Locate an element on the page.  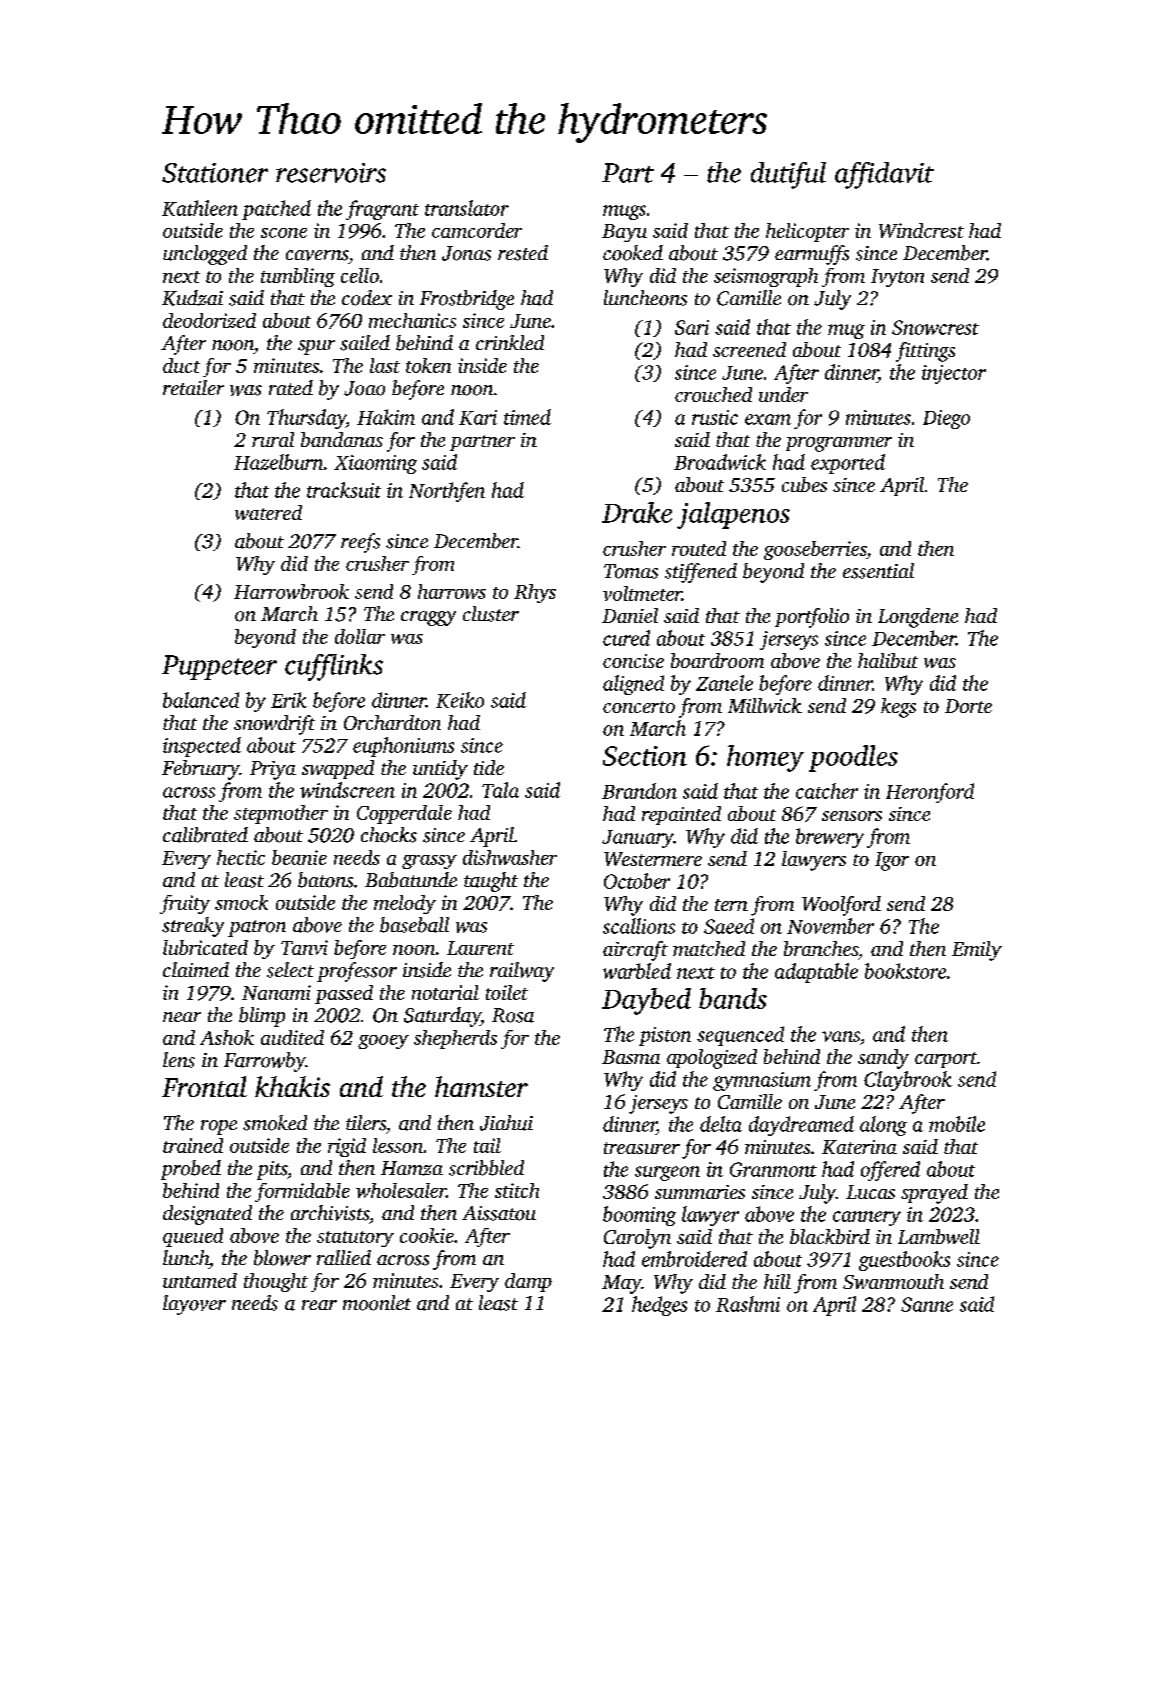
Stationer is located at coordinates (215, 173).
